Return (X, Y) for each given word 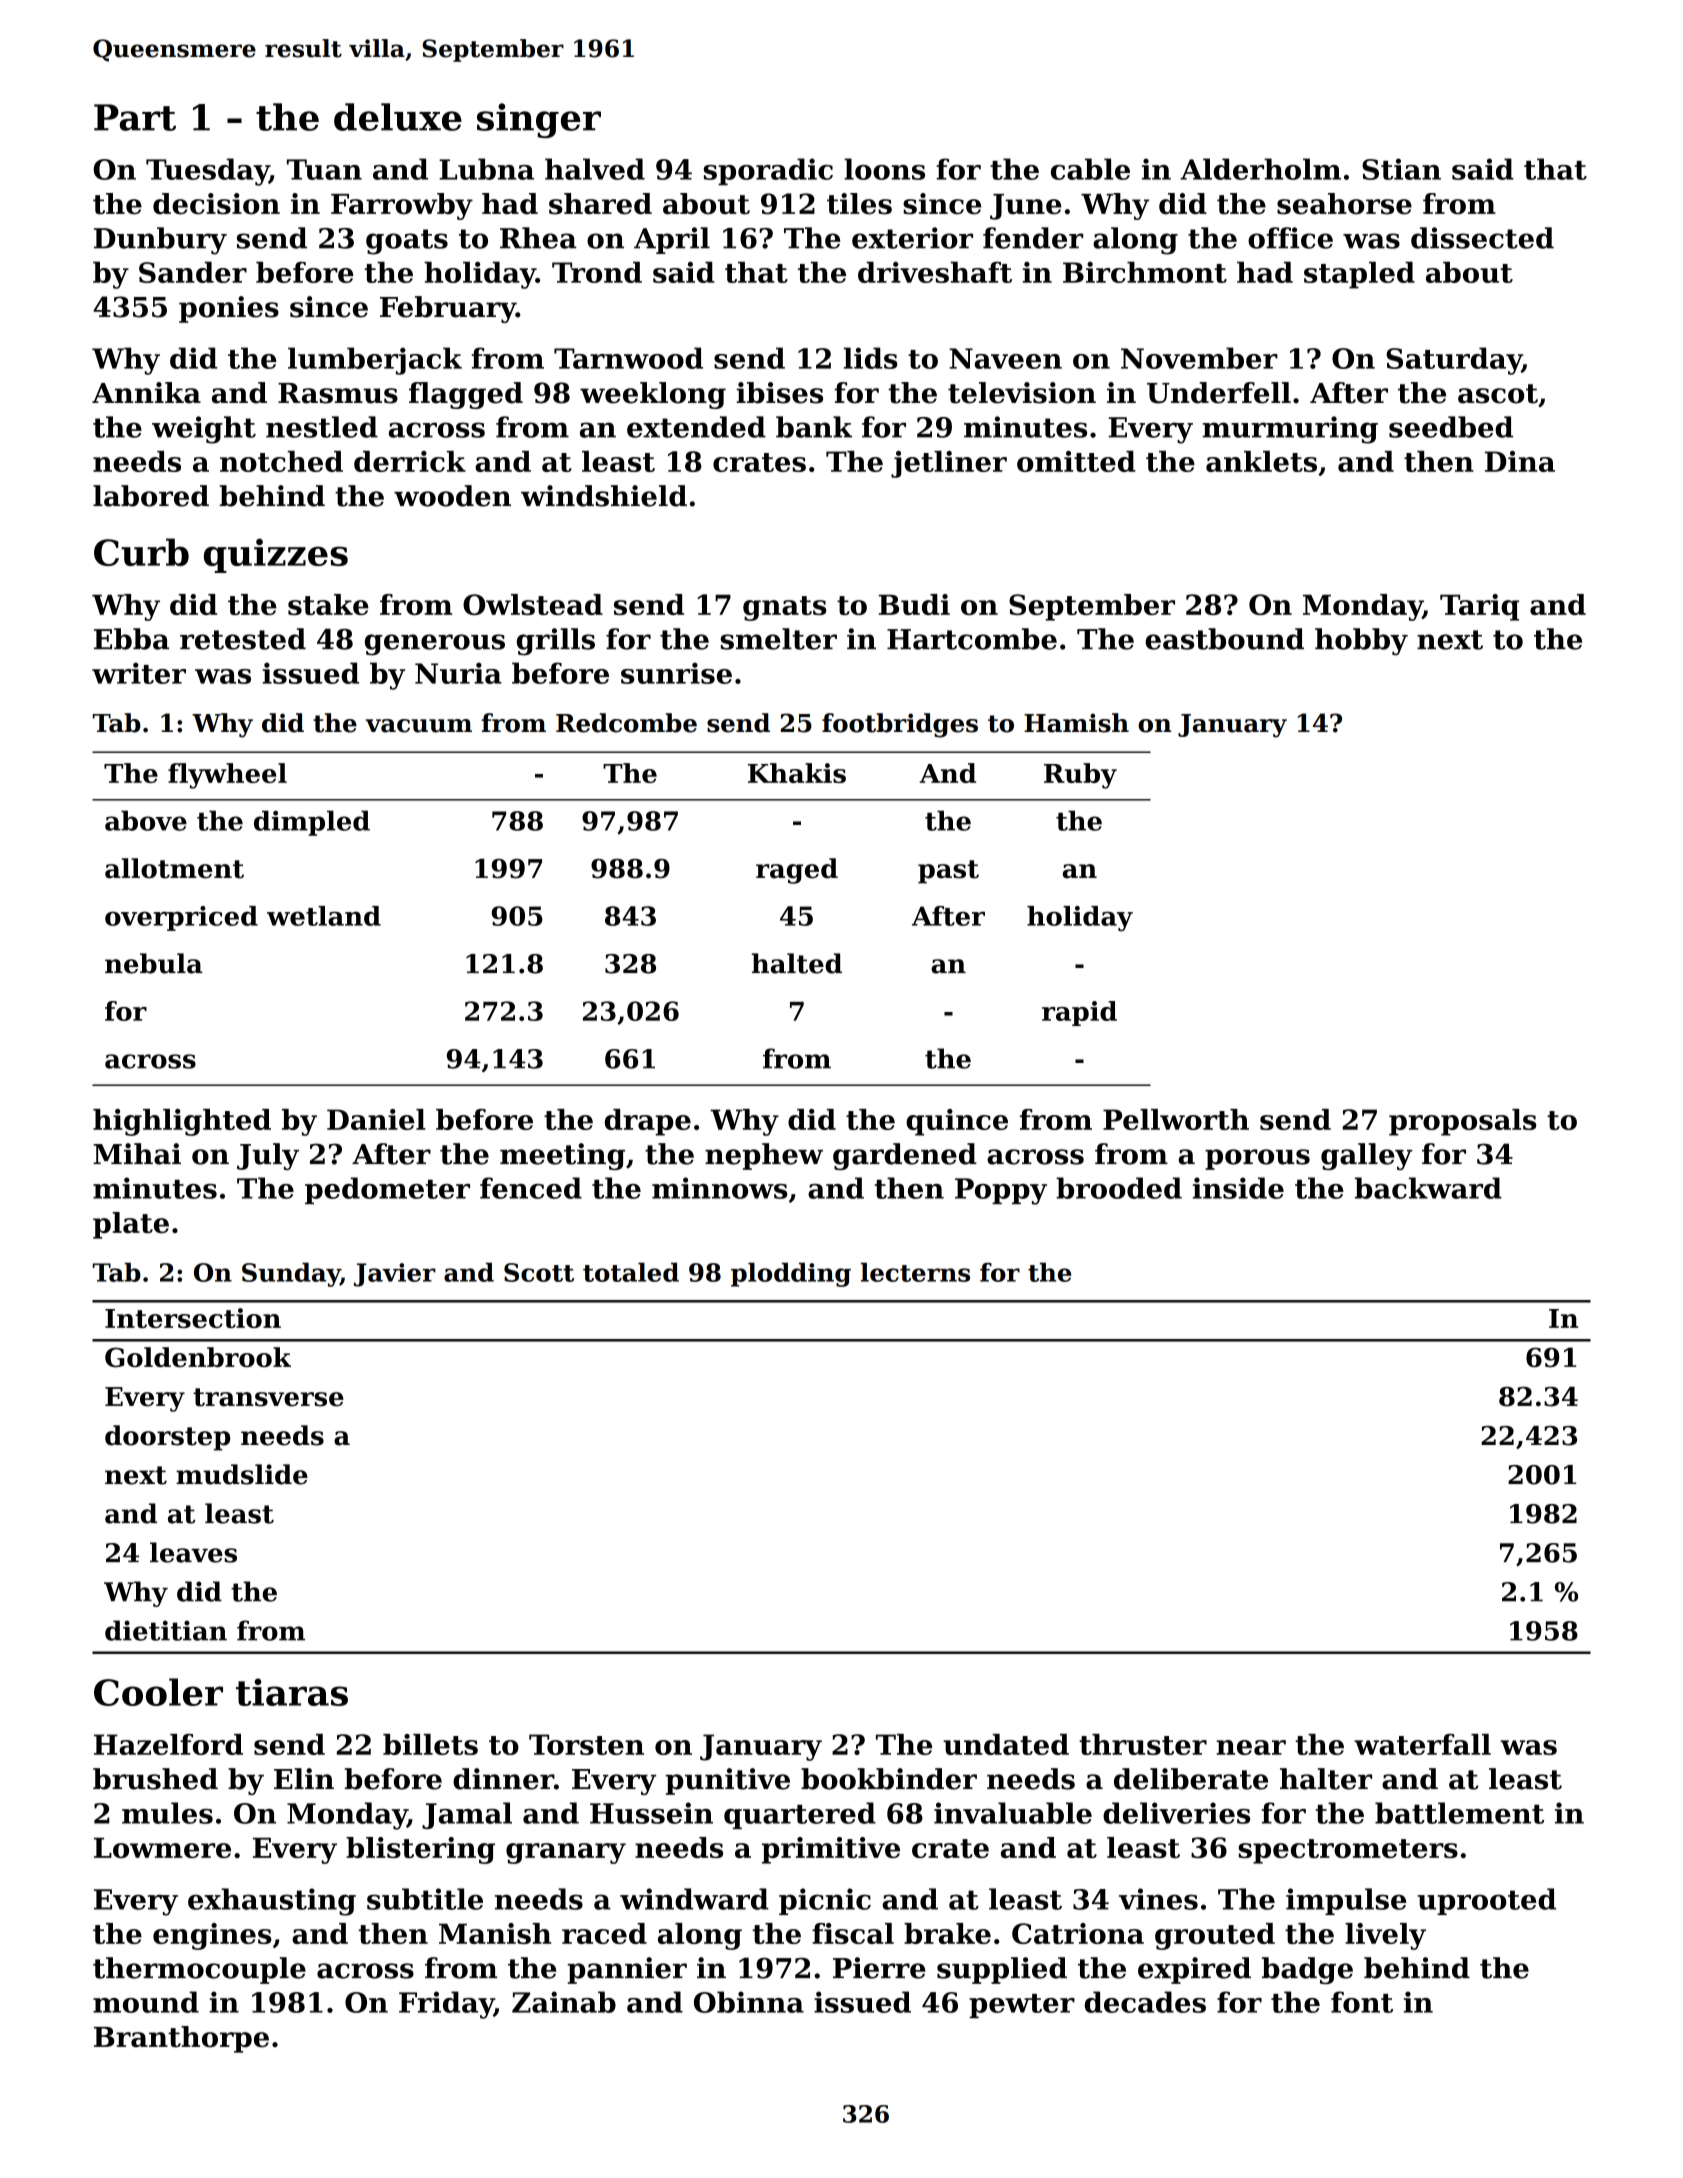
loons (884, 169)
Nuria (458, 673)
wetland (324, 916)
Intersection (193, 1318)
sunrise (676, 673)
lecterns (915, 1272)
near (1251, 1747)
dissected (1482, 238)
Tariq (1479, 607)
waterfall (1422, 1744)
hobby (1361, 642)
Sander (193, 272)
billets (430, 1744)
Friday (446, 2005)
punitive (728, 1781)
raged (797, 871)
